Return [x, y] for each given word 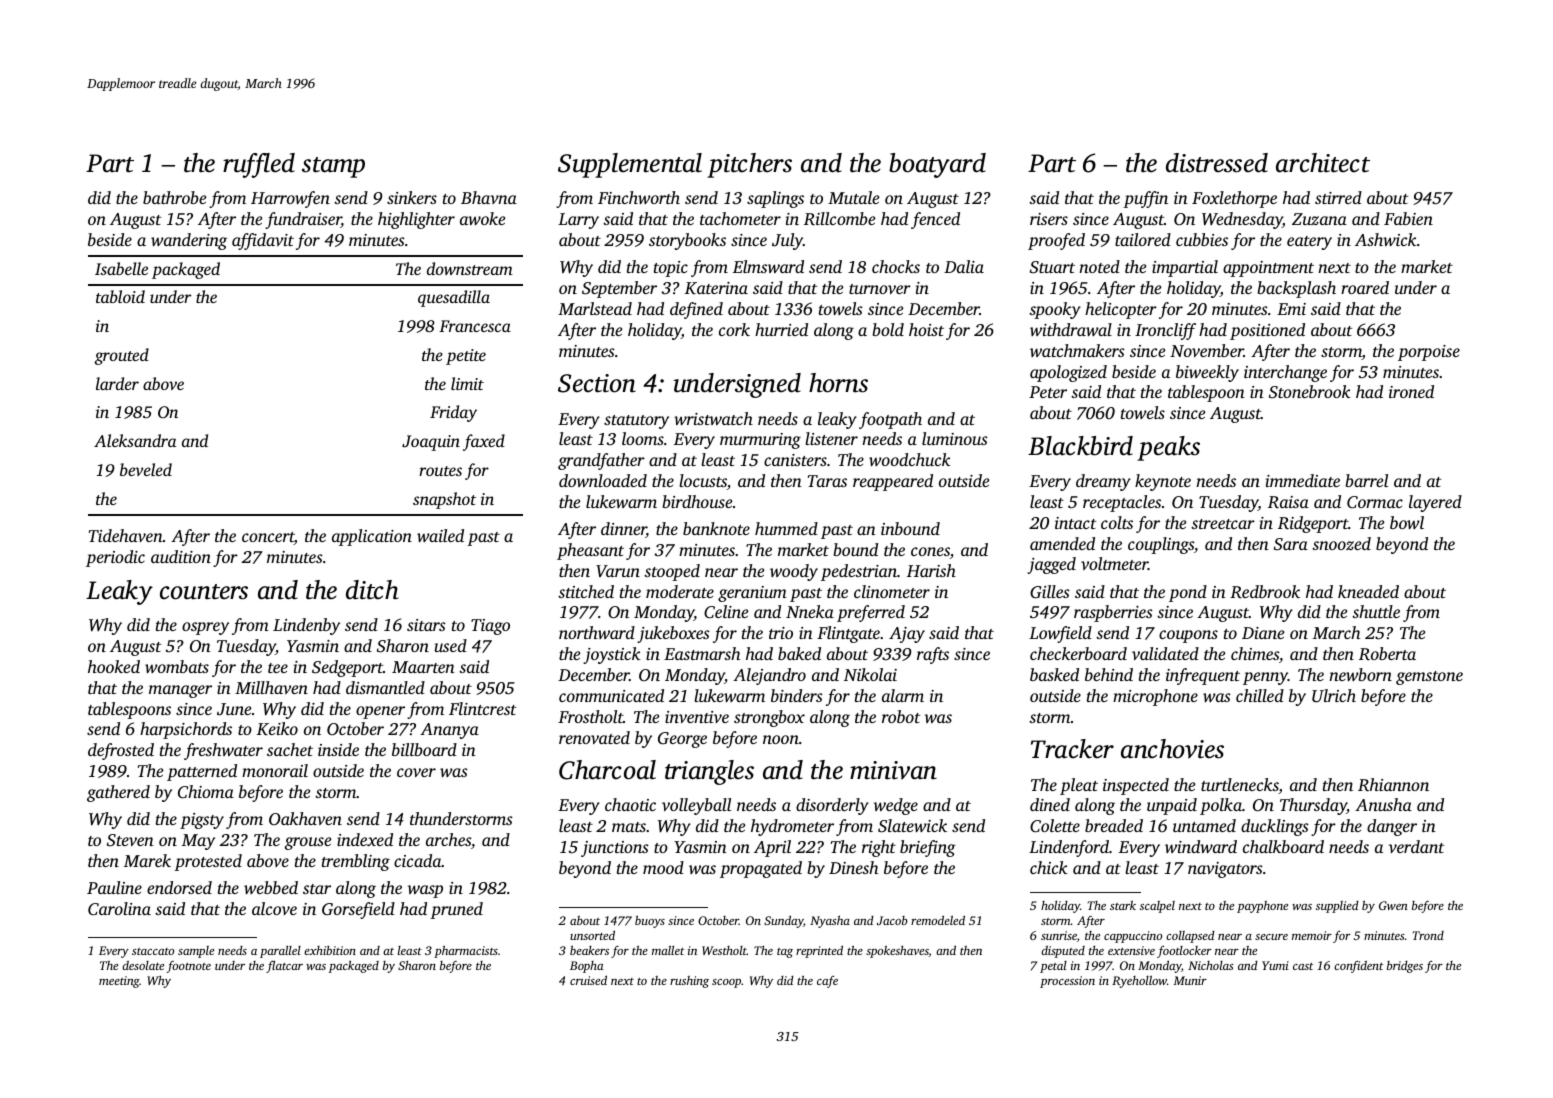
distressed [1217, 163]
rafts [933, 655]
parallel [280, 952]
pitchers [749, 165]
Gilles [1050, 592]
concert [268, 538]
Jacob [892, 920]
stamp [333, 167]
